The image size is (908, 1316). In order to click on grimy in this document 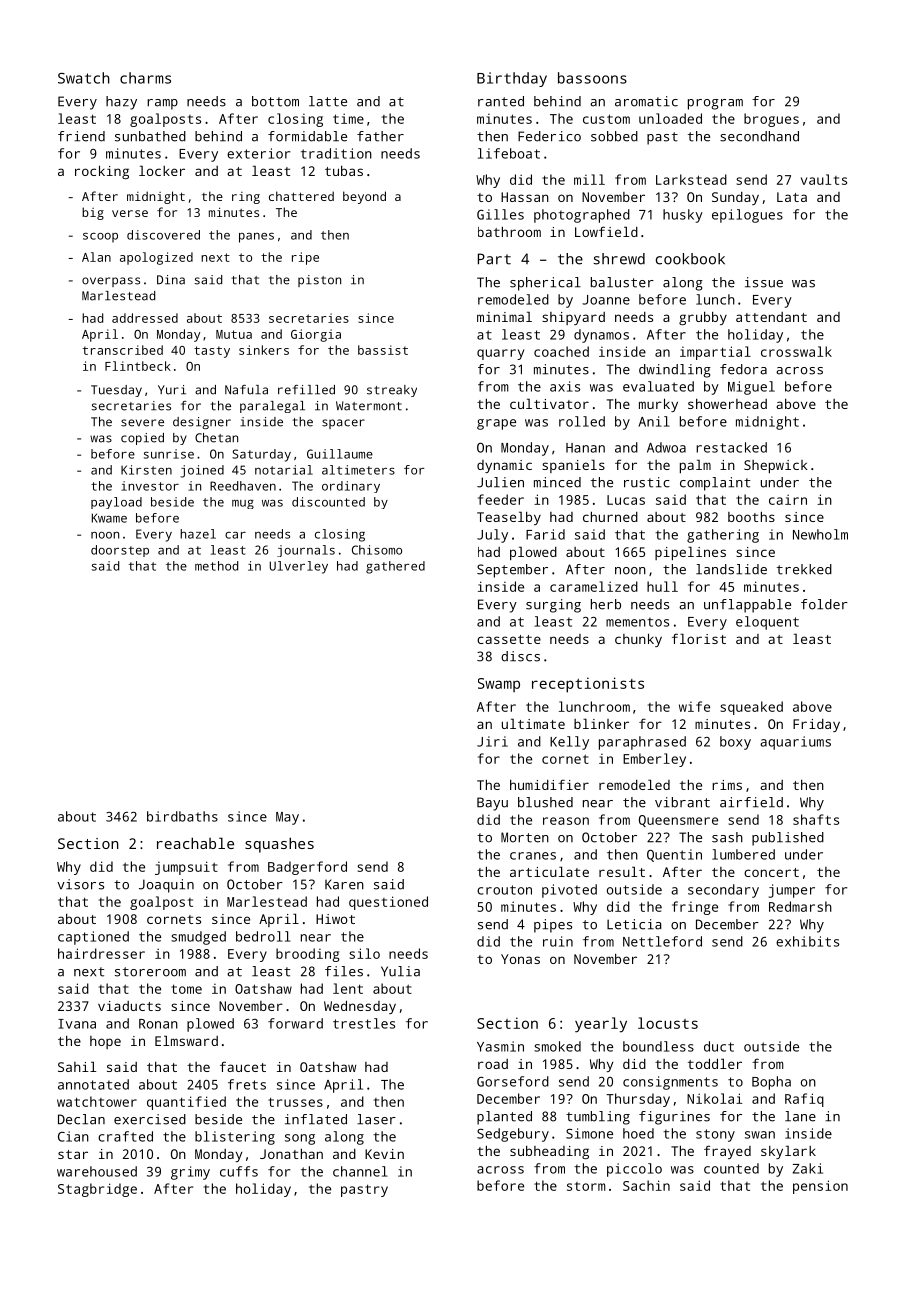, I will do `click(190, 1173)`.
